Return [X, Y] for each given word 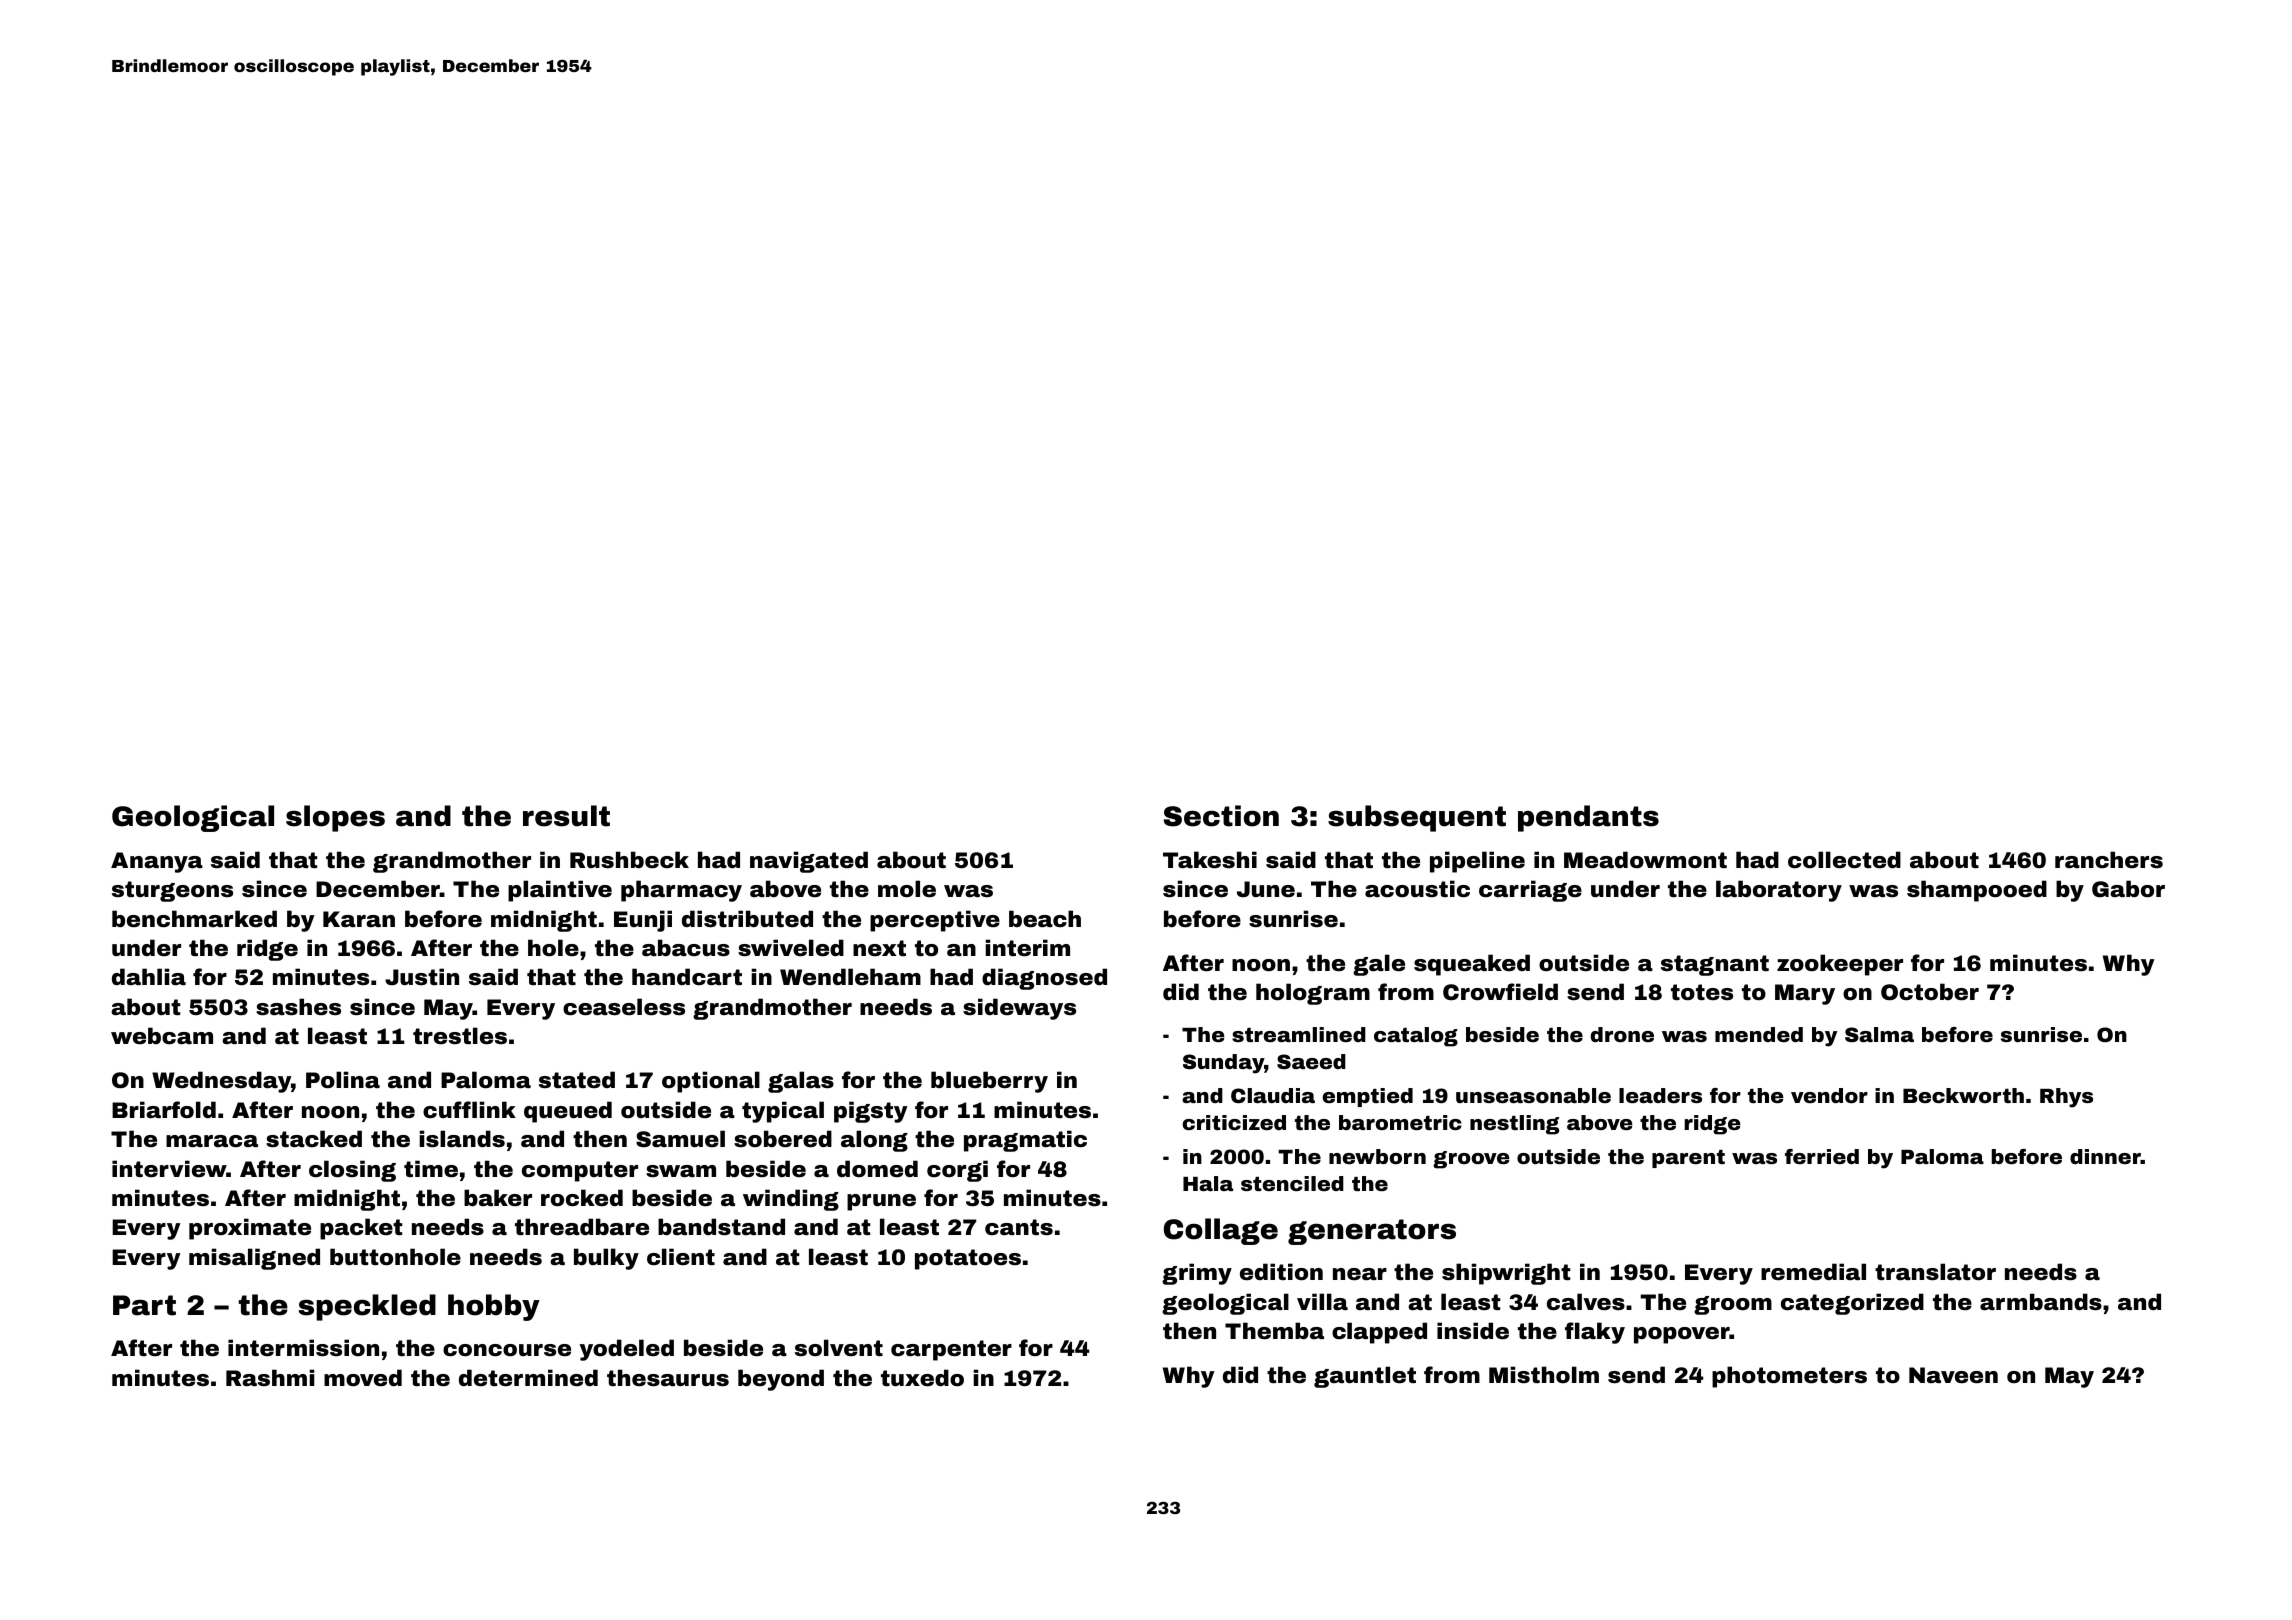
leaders [1660, 1095]
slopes [335, 818]
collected [1844, 860]
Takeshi [1210, 860]
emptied [1368, 1097]
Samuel [680, 1139]
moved [363, 1377]
